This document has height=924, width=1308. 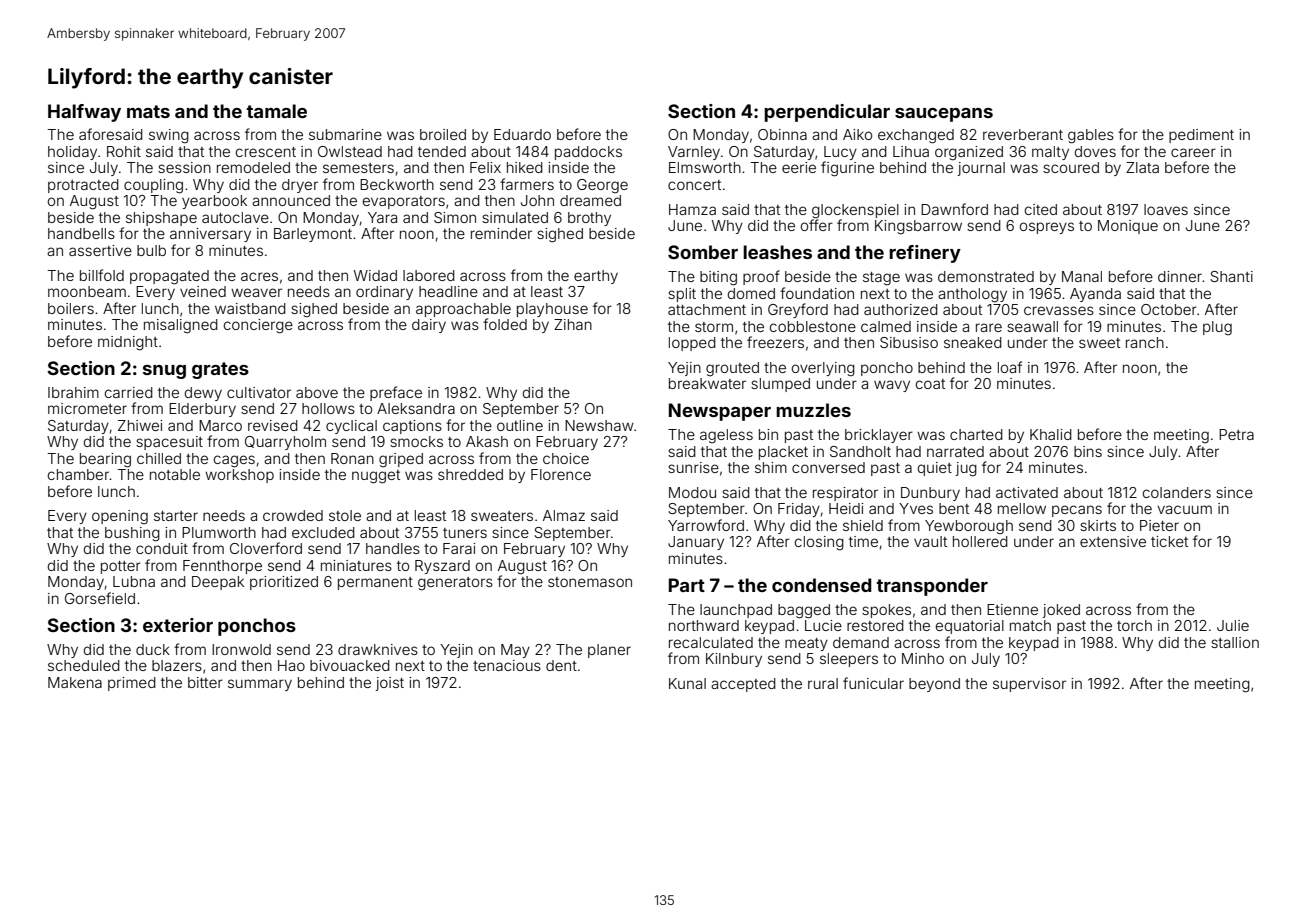 I want to click on sneaked, so click(x=973, y=342).
